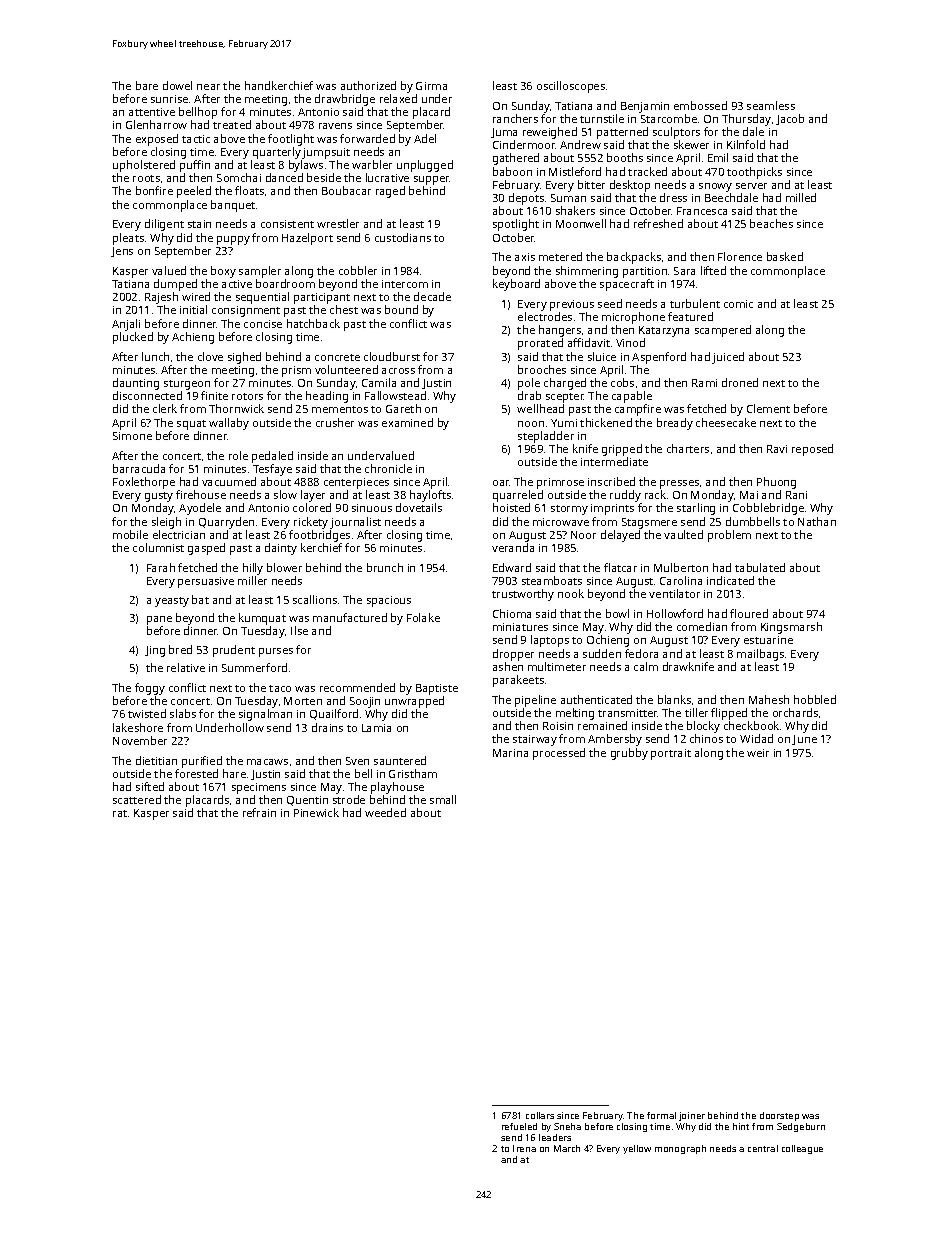  Describe the element at coordinates (681, 567) in the screenshot. I see `Mulberton` at that location.
